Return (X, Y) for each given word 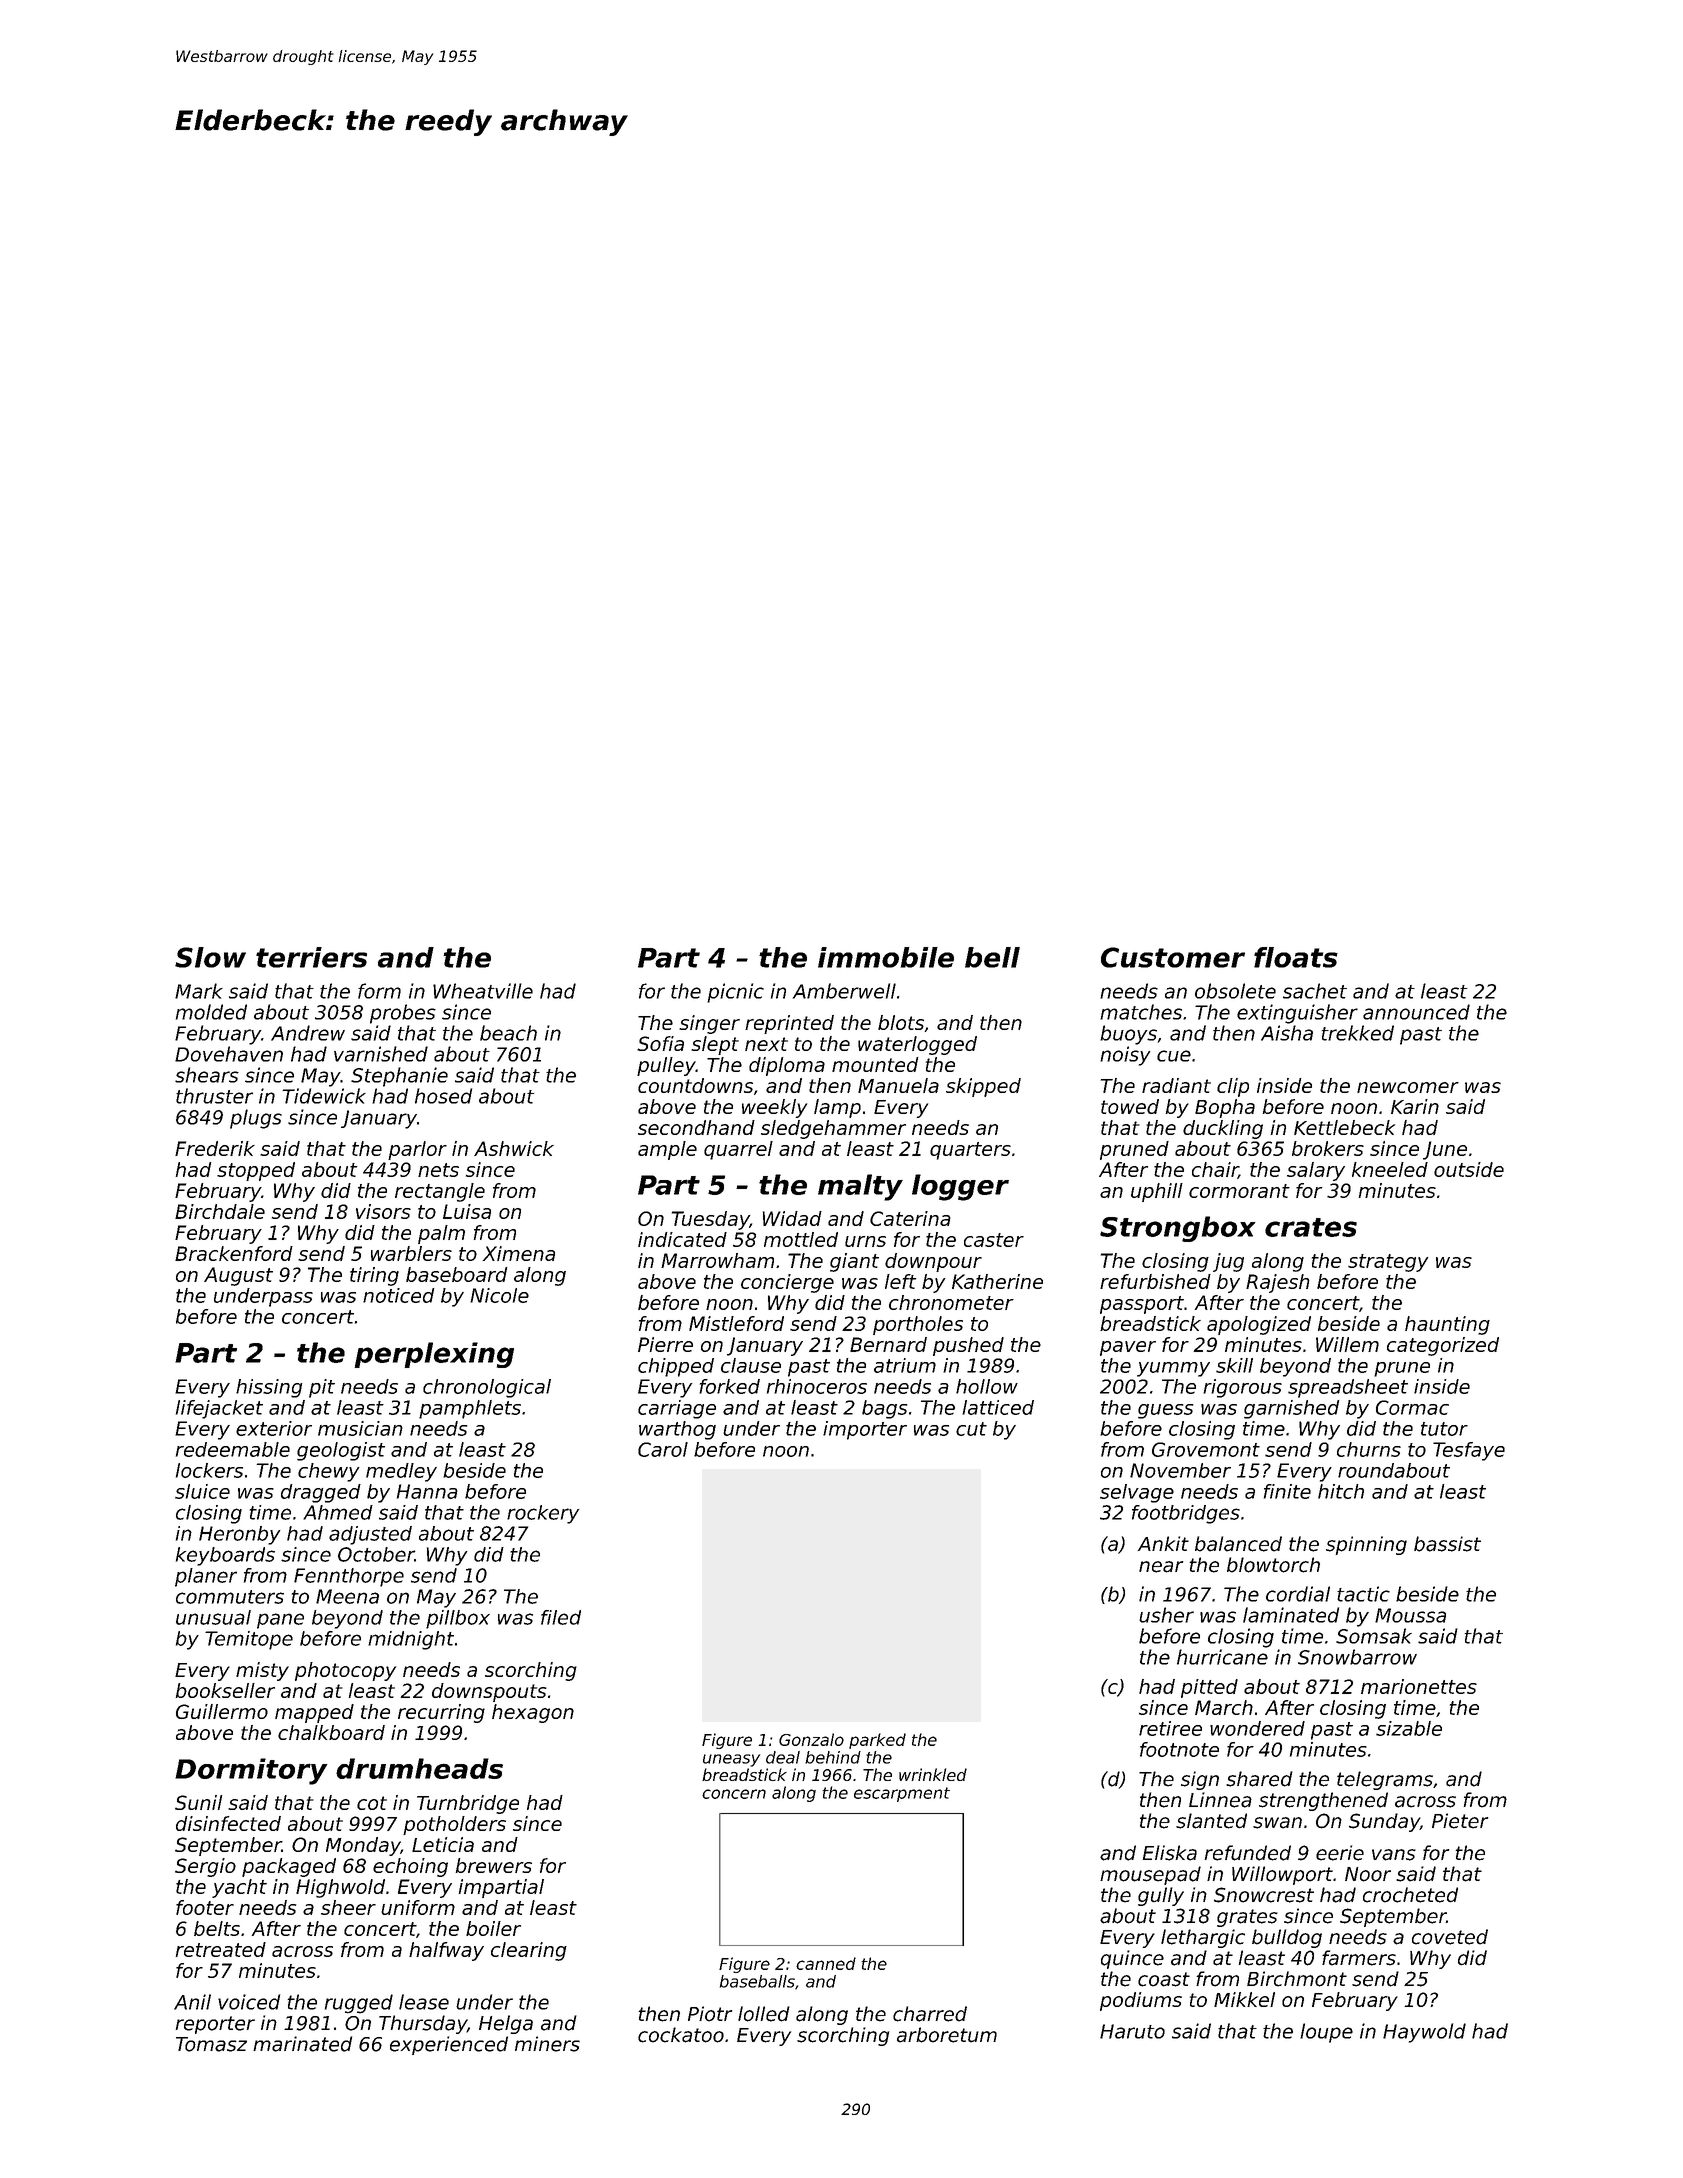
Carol (663, 1449)
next (766, 1044)
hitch (1341, 1491)
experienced (449, 2045)
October (376, 1554)
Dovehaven (229, 1054)
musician (360, 1428)
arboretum (947, 2035)
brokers (1328, 1148)
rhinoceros (817, 1386)
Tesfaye (1469, 1451)
